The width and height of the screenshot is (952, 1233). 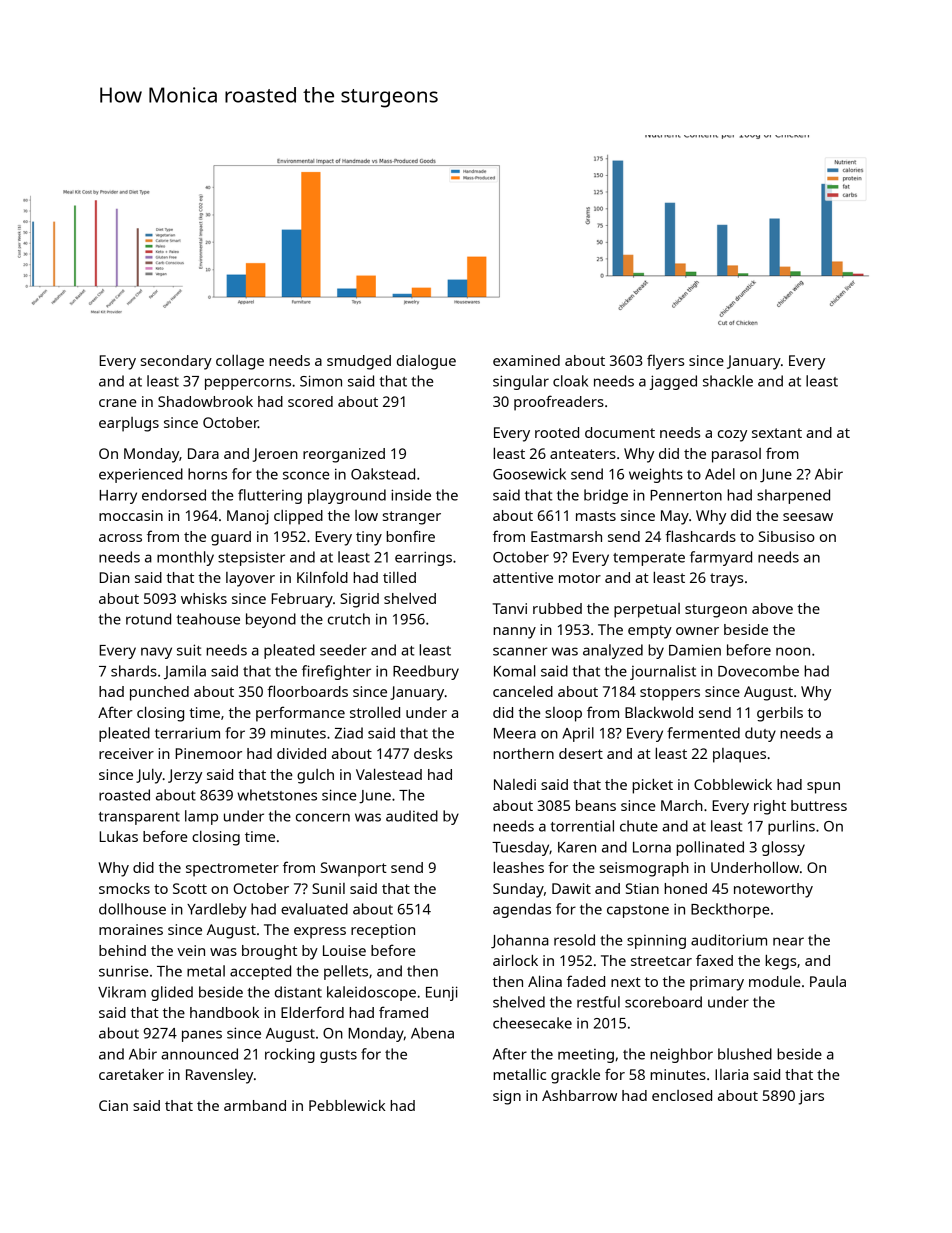 I want to click on Kilnfold, so click(x=322, y=577).
